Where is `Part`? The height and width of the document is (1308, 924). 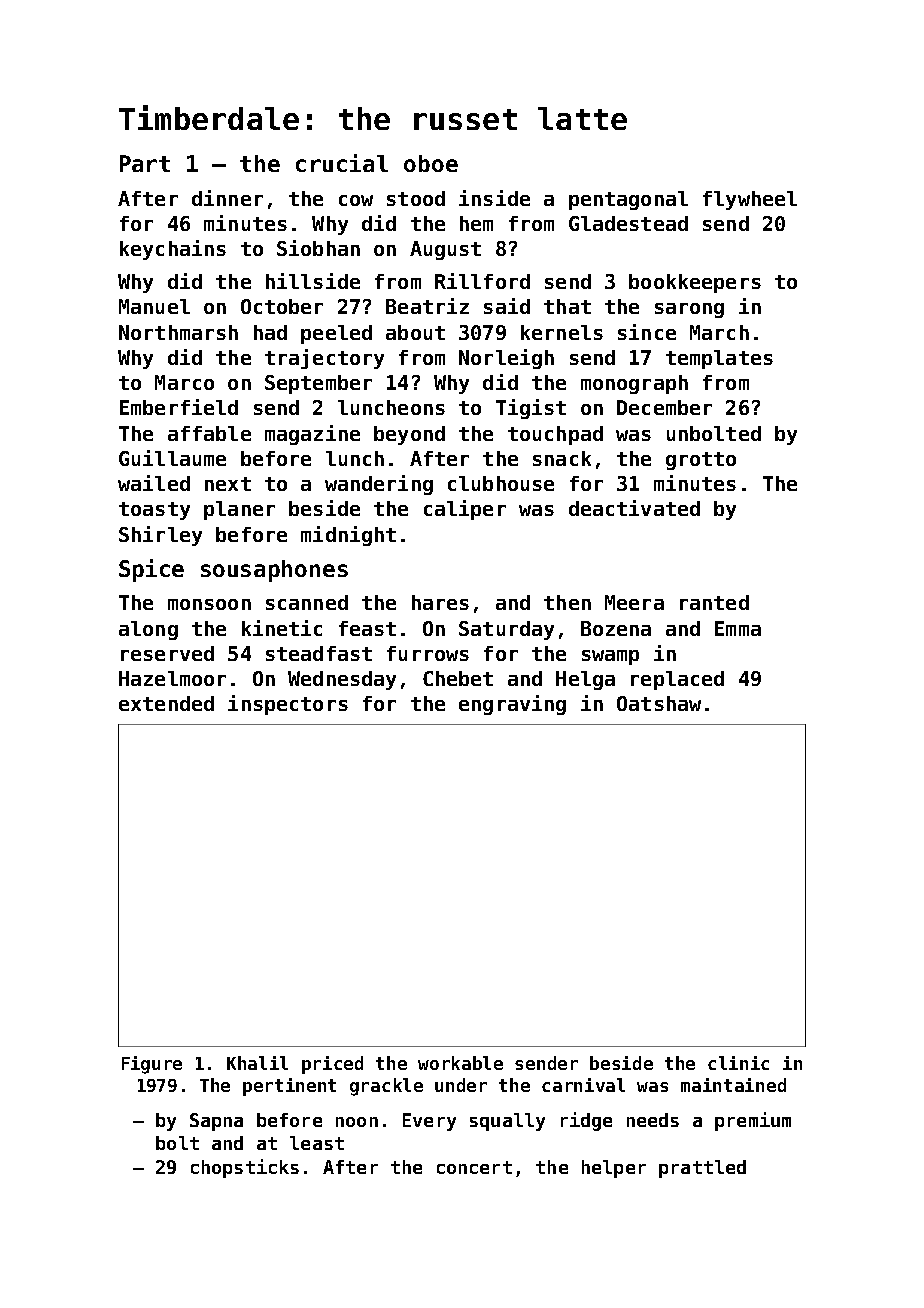 Part is located at coordinates (145, 163).
